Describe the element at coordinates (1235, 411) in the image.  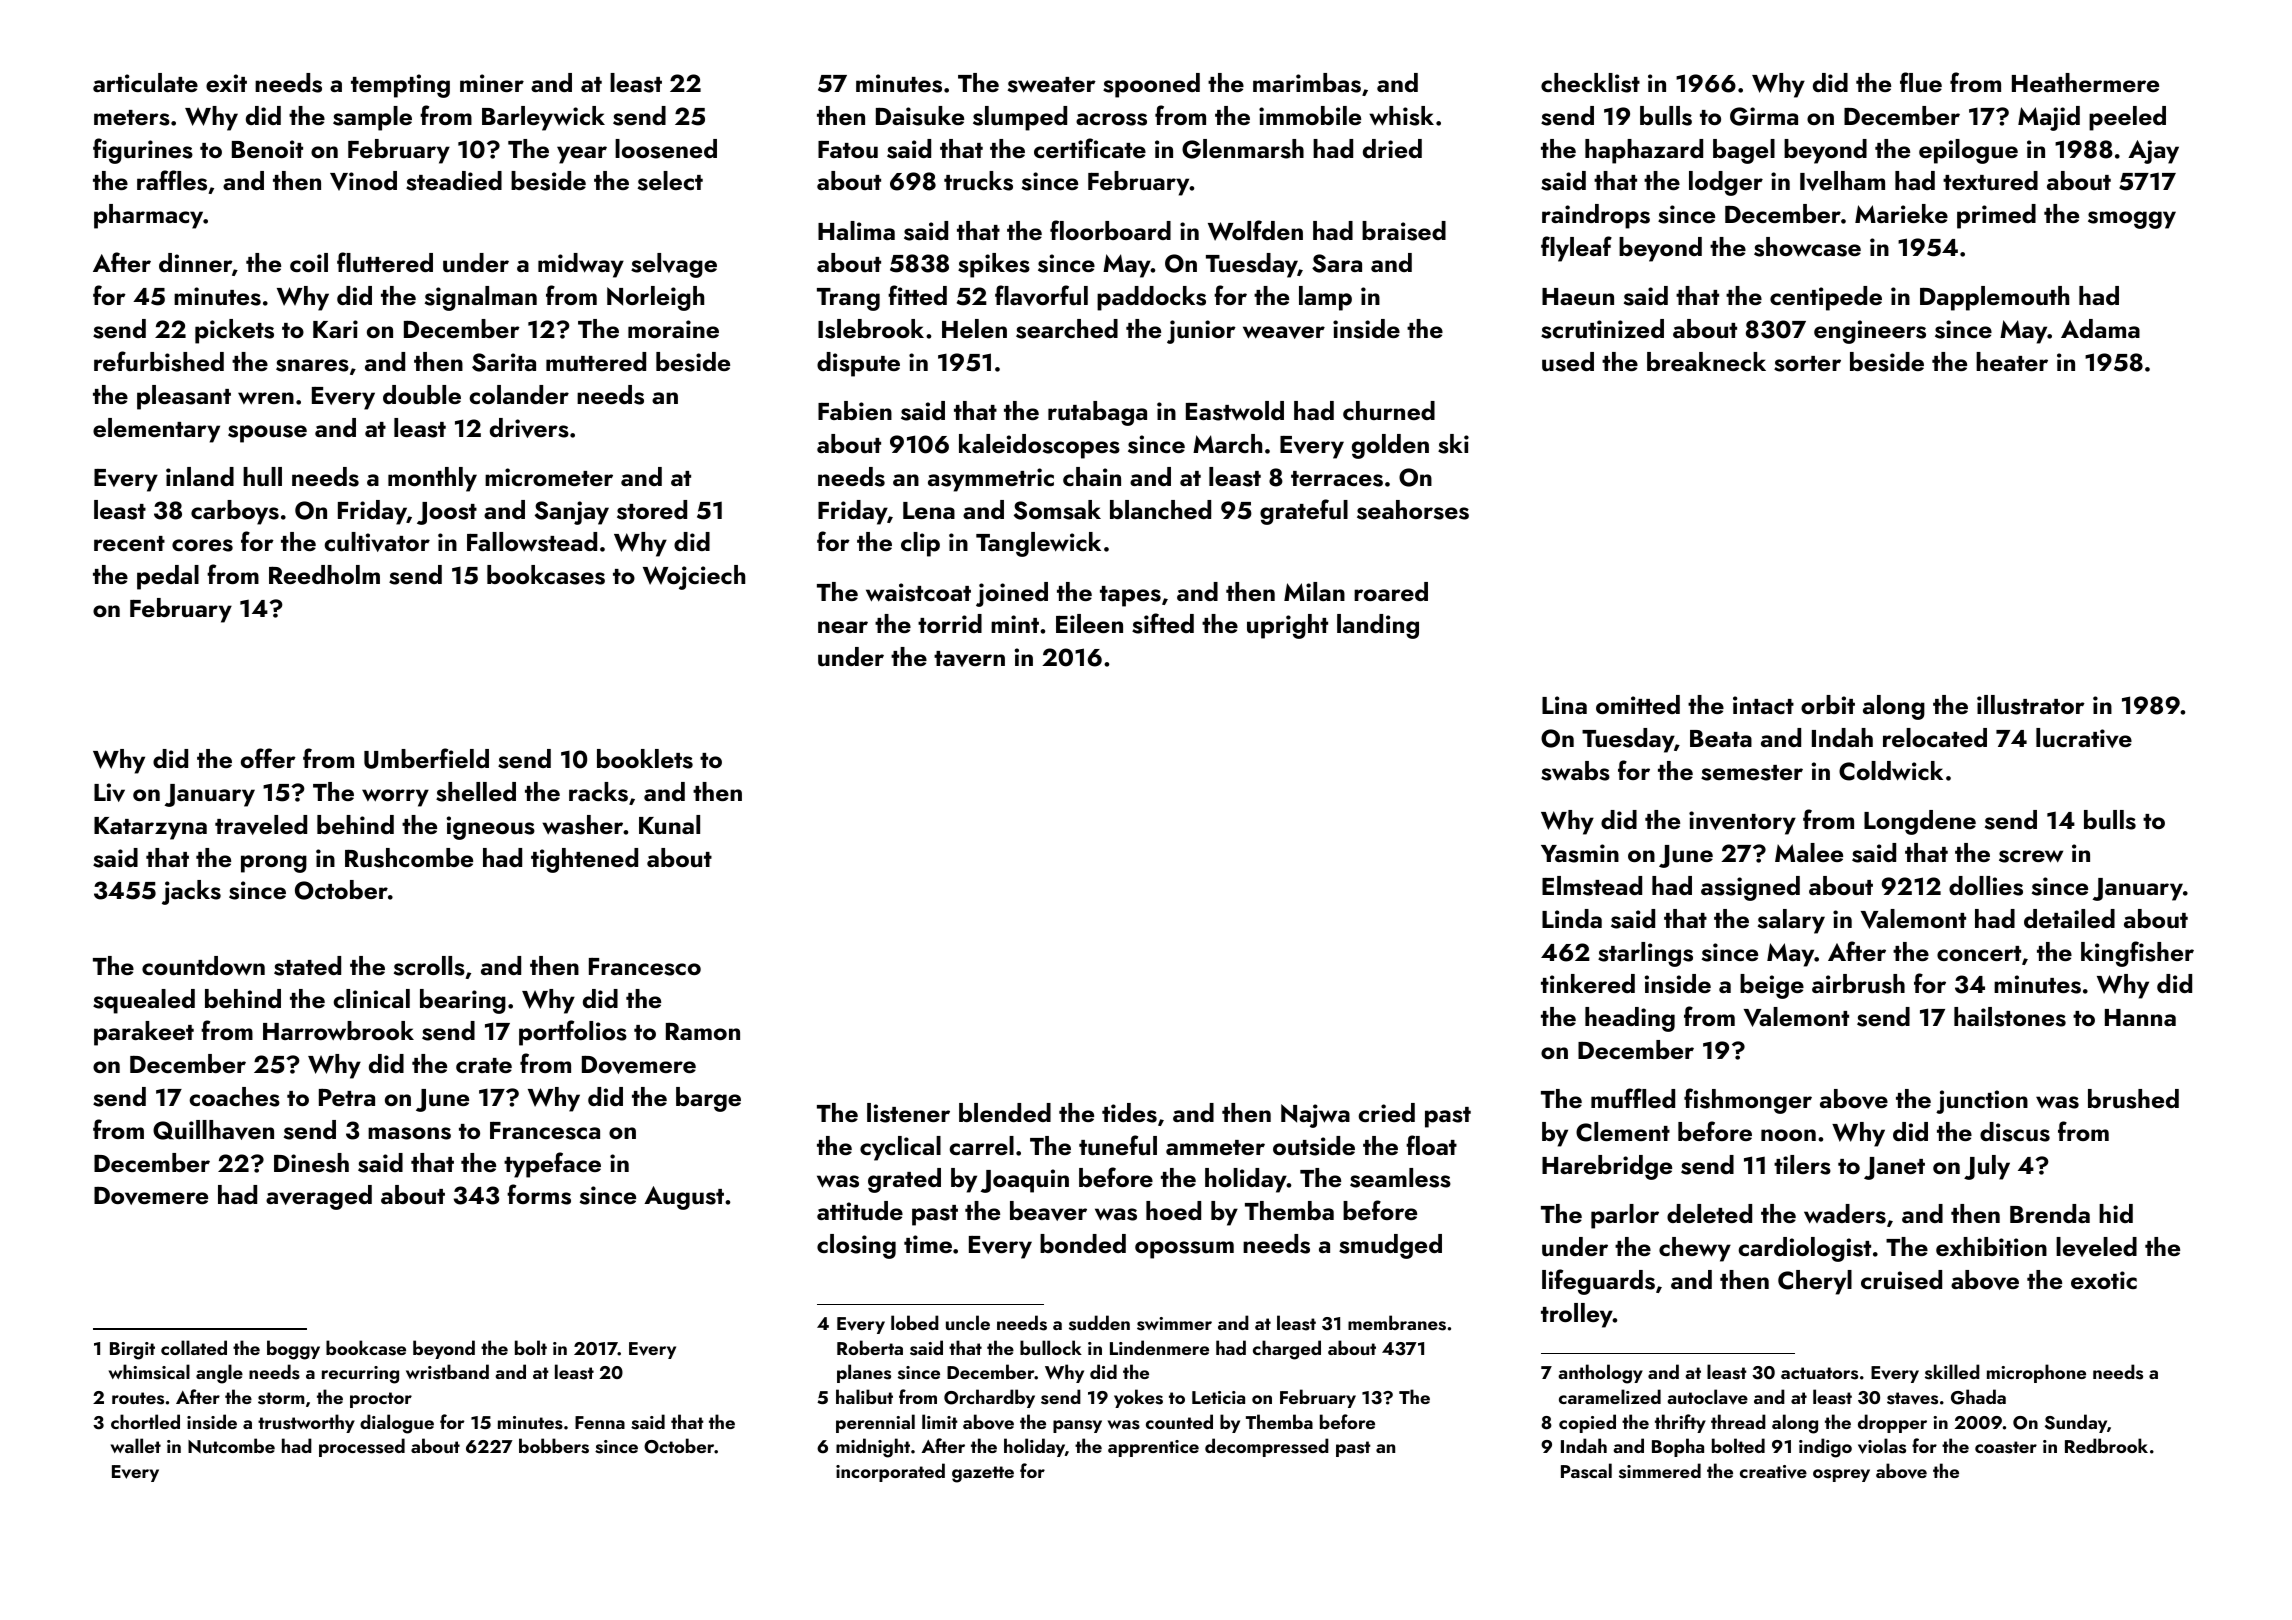
I see `Eastwold` at that location.
